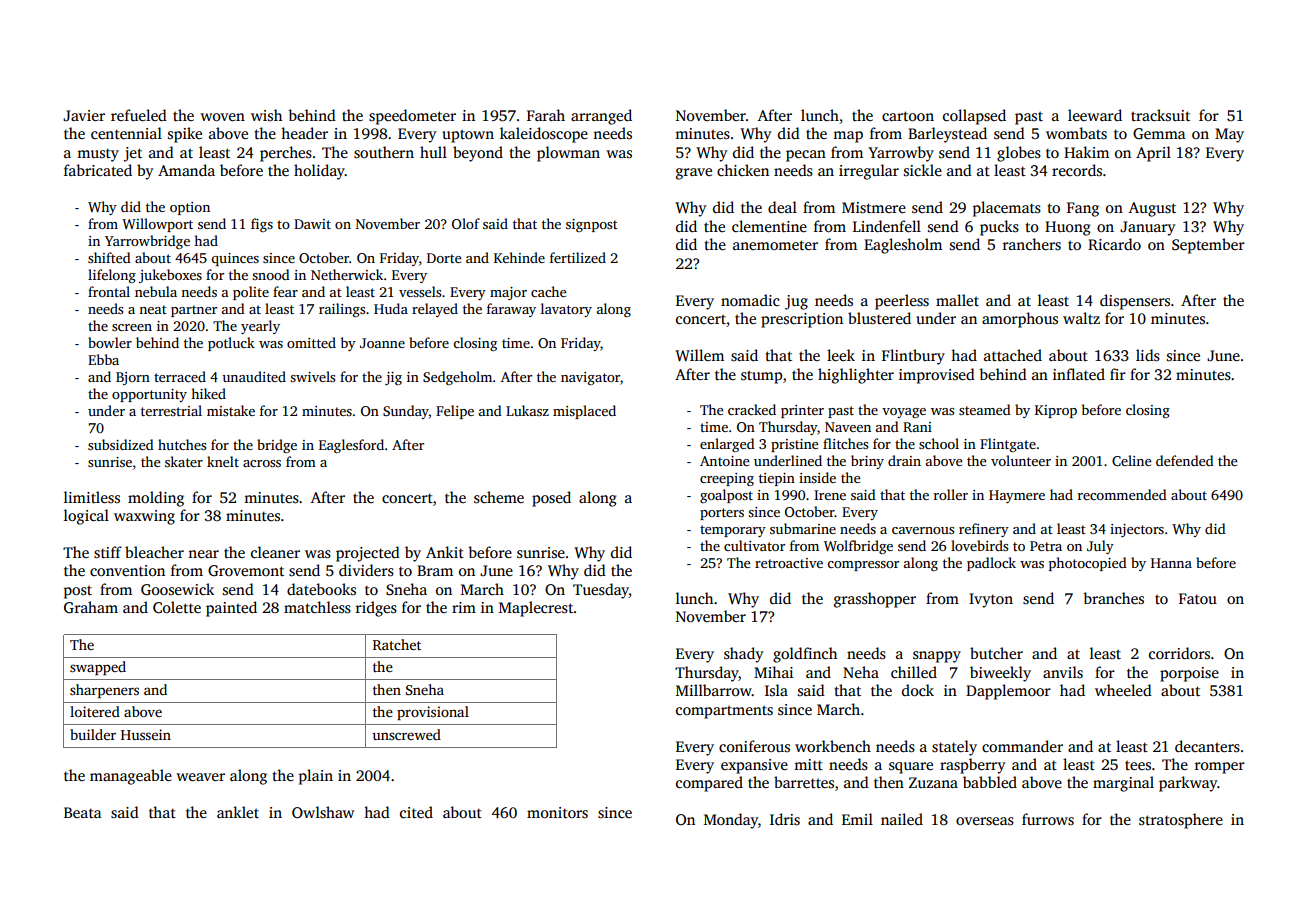 The height and width of the document is (924, 1308). Describe the element at coordinates (1123, 690) in the document. I see `wheeled` at that location.
